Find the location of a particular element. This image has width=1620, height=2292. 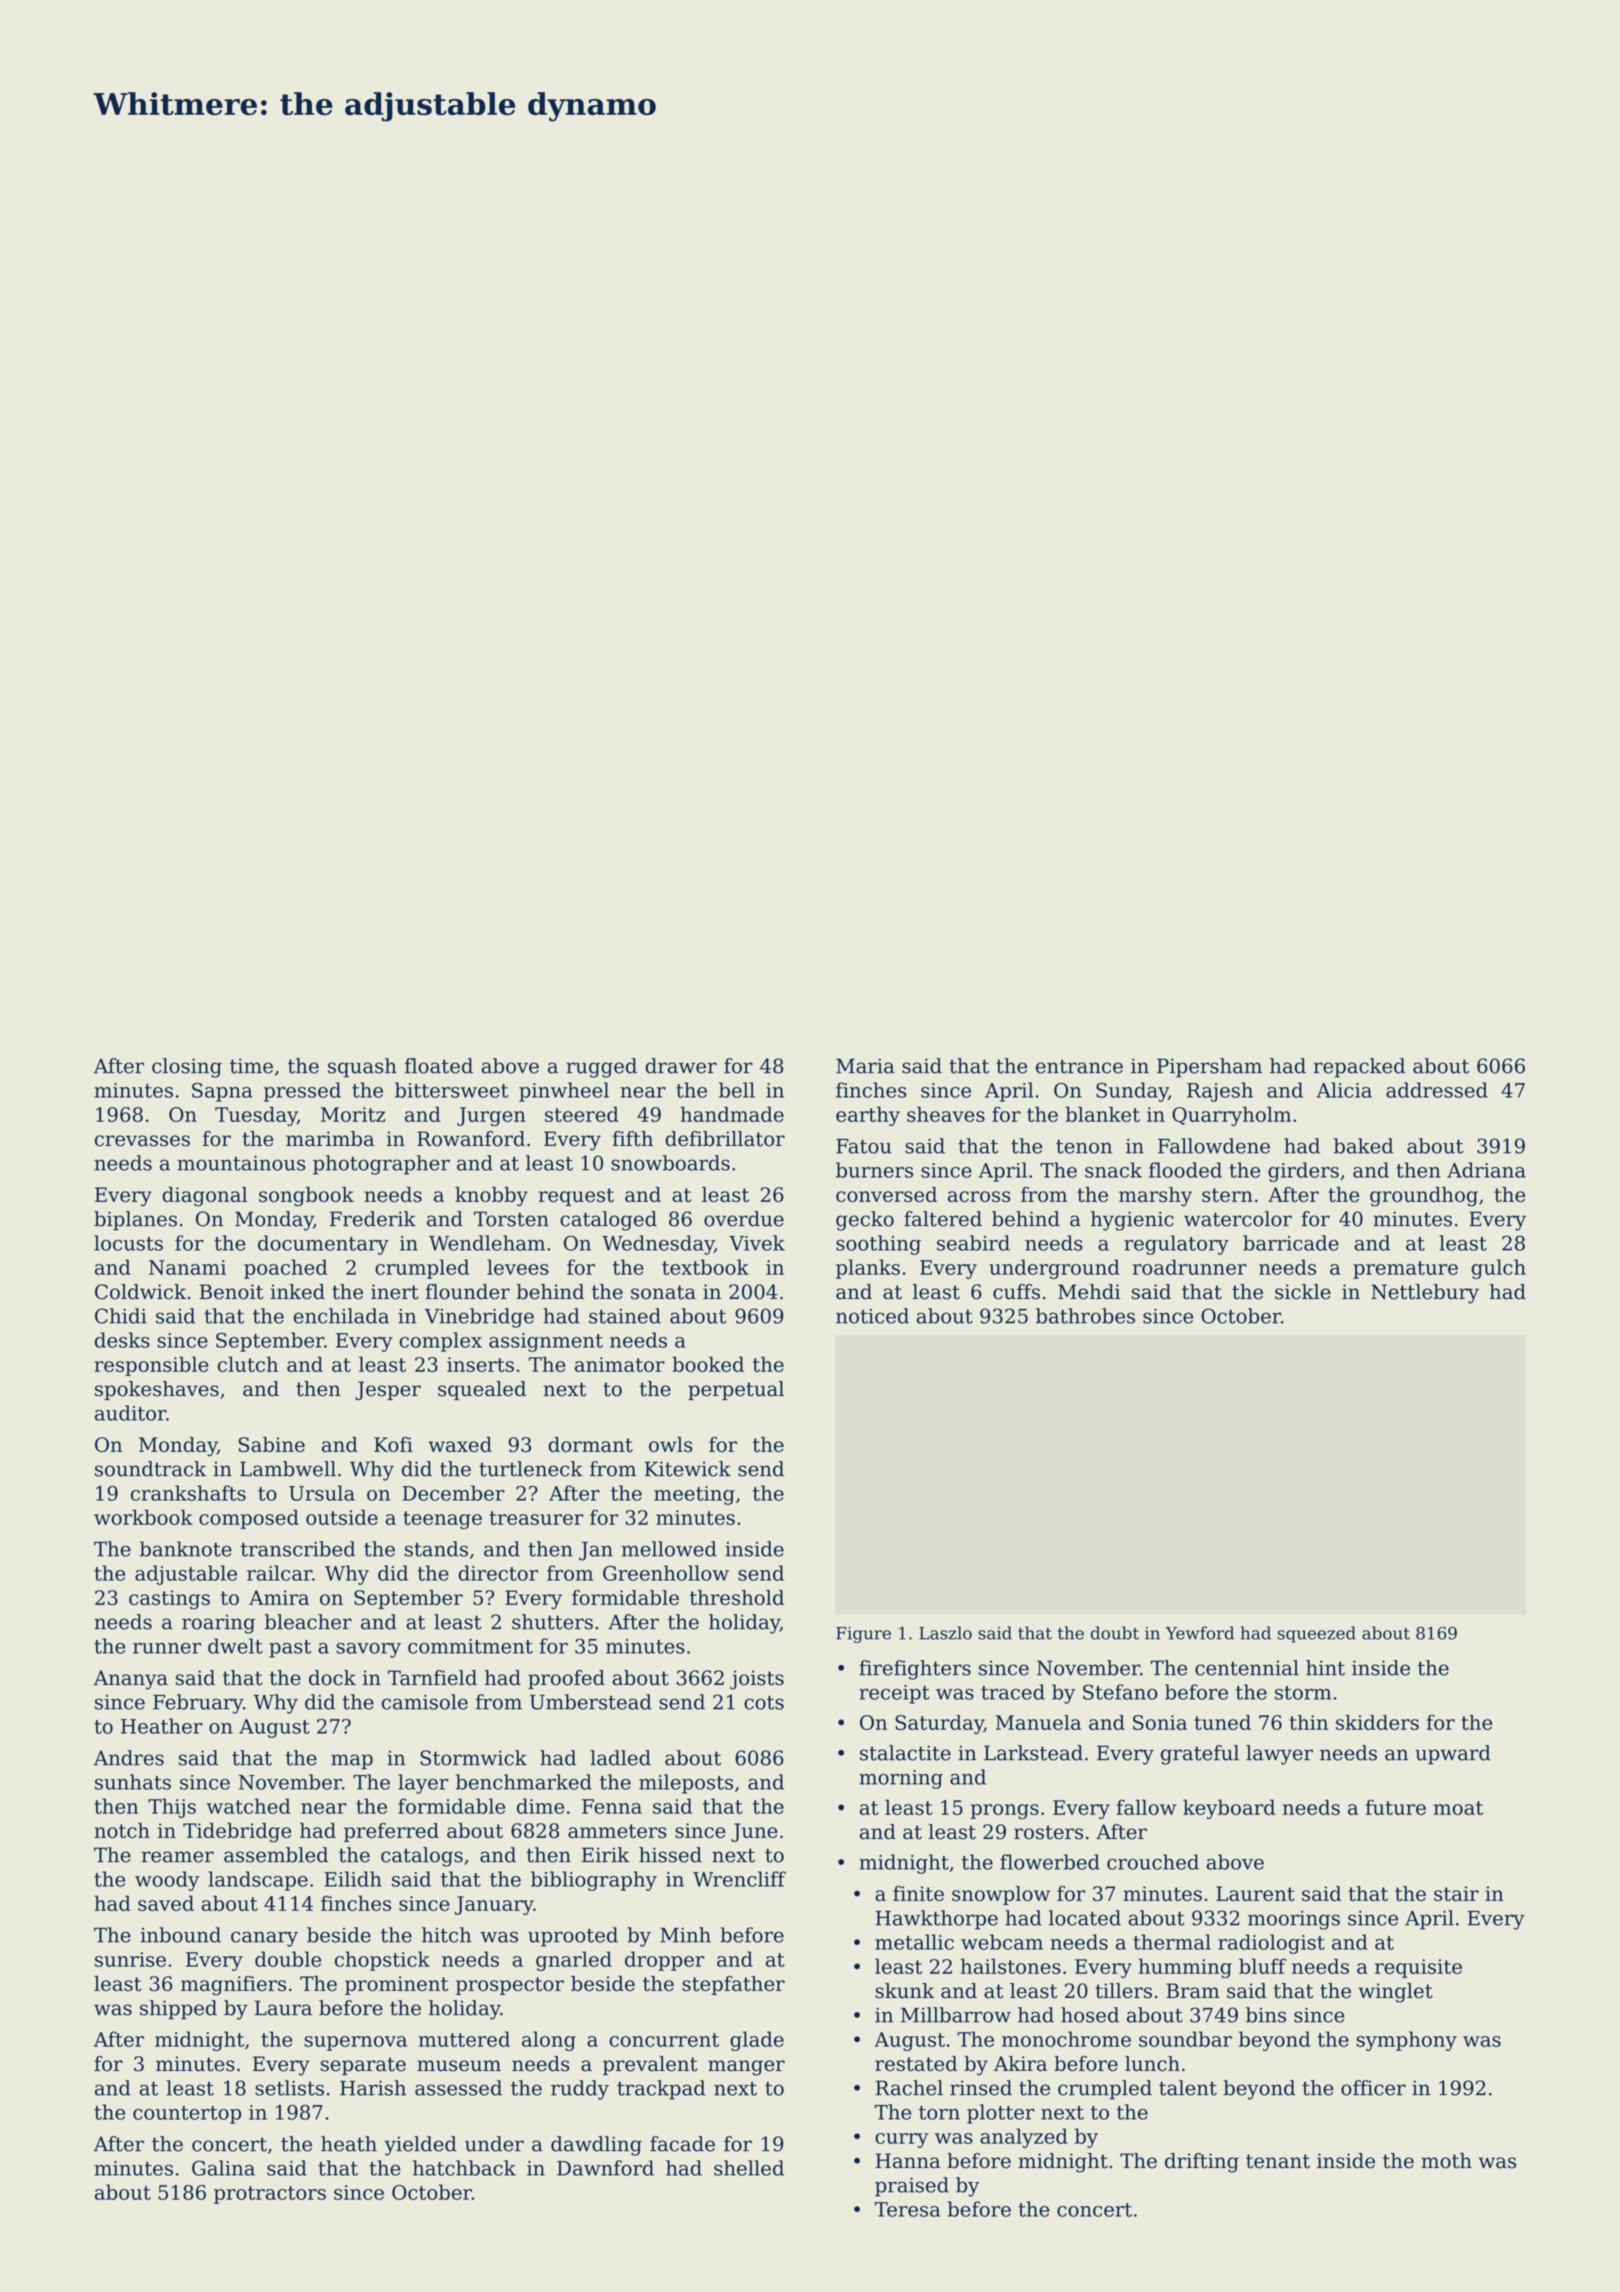

shutters is located at coordinates (552, 1622).
